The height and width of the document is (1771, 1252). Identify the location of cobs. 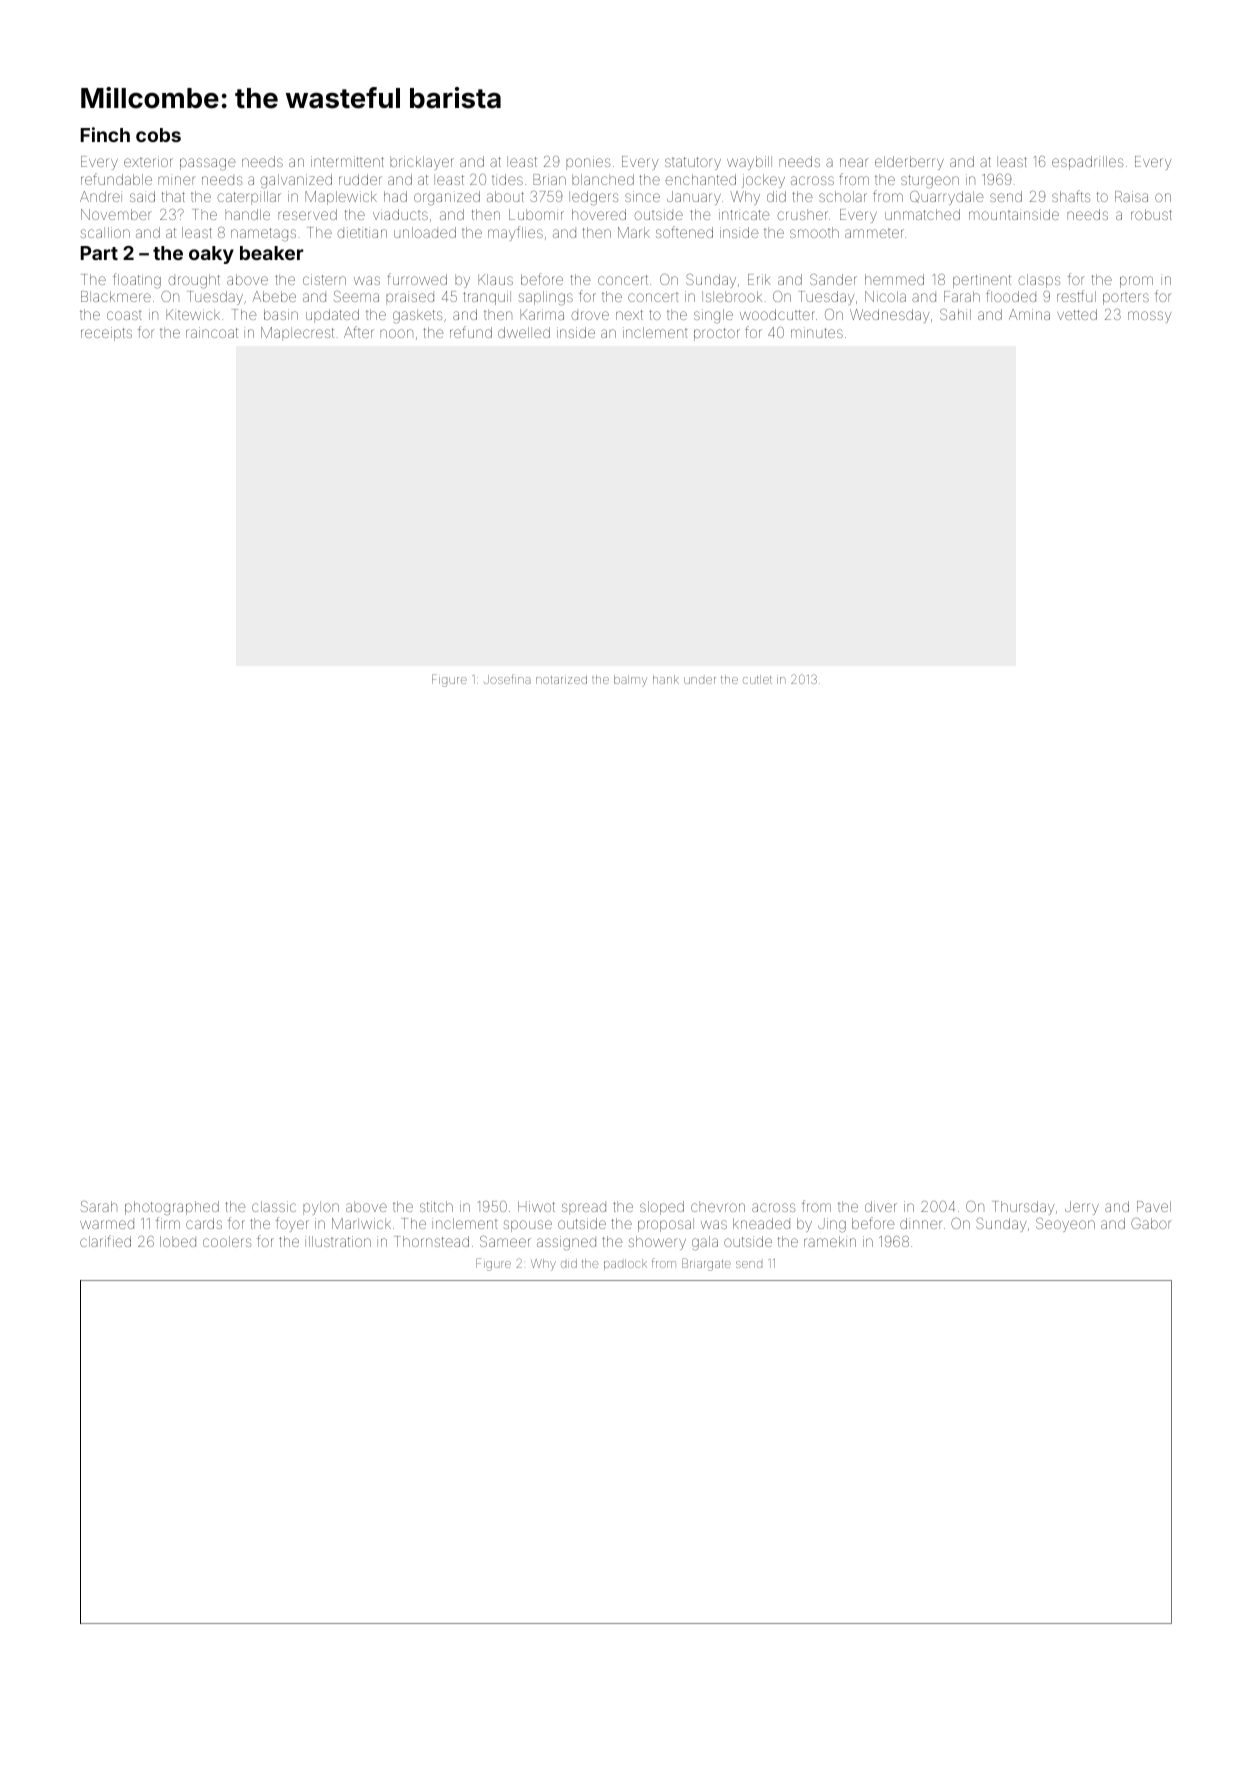
(158, 135).
